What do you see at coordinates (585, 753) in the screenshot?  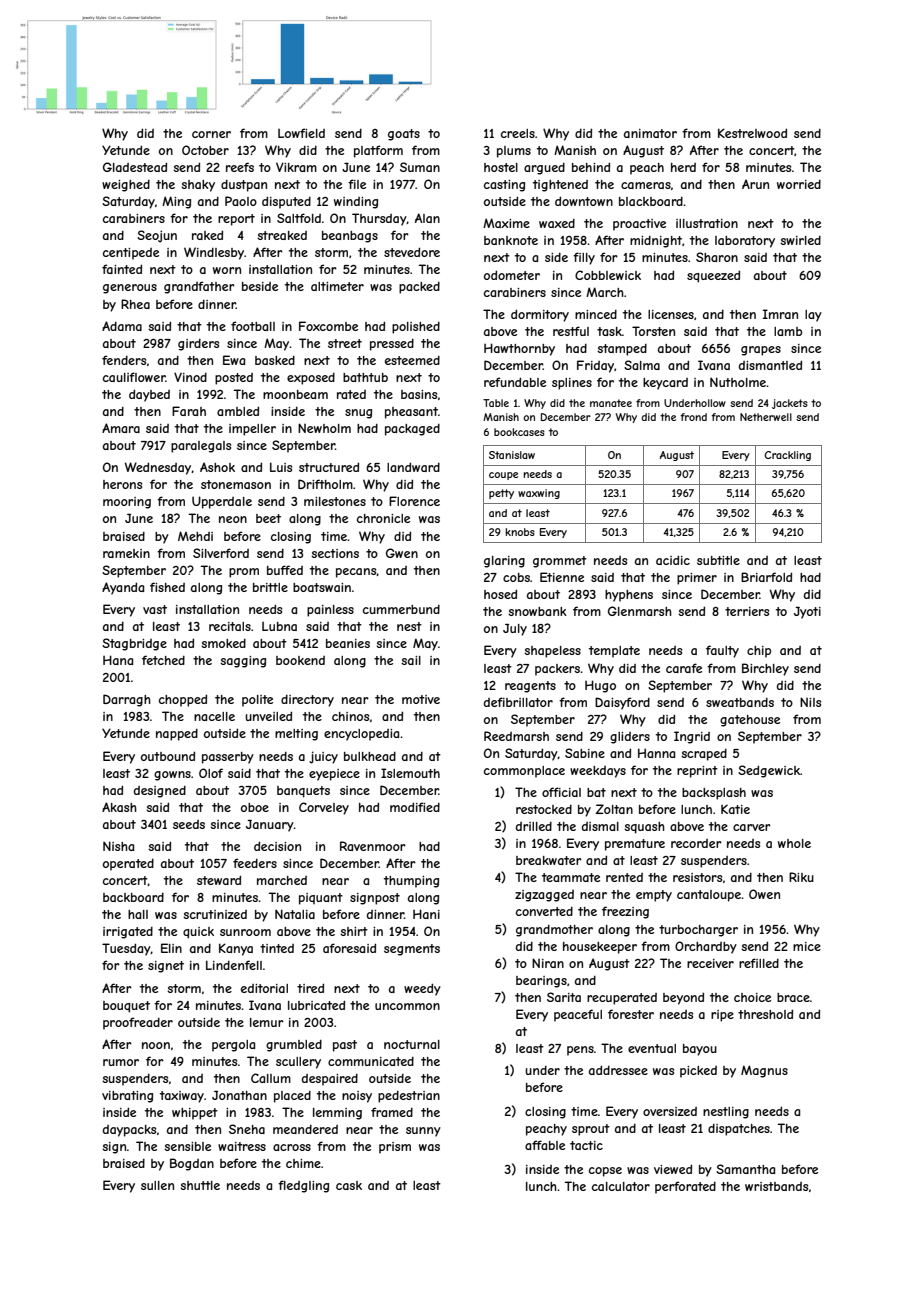 I see `Sabine` at bounding box center [585, 753].
